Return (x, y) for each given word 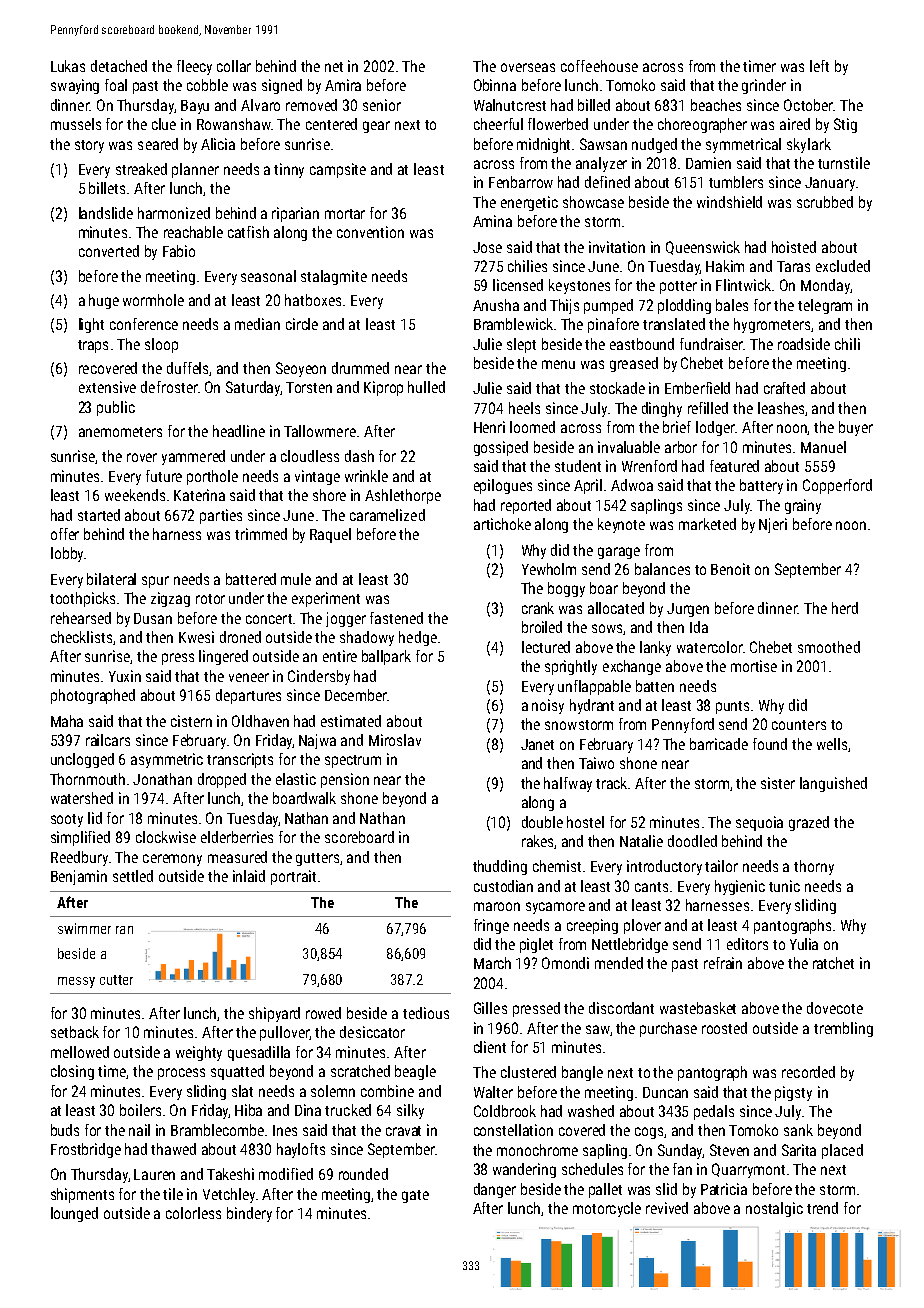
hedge (418, 638)
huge (104, 301)
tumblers (736, 182)
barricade (719, 744)
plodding (684, 306)
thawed (173, 1149)
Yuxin (125, 676)
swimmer (84, 928)
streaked (141, 169)
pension (345, 780)
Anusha (496, 305)
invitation (617, 247)
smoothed (829, 647)
